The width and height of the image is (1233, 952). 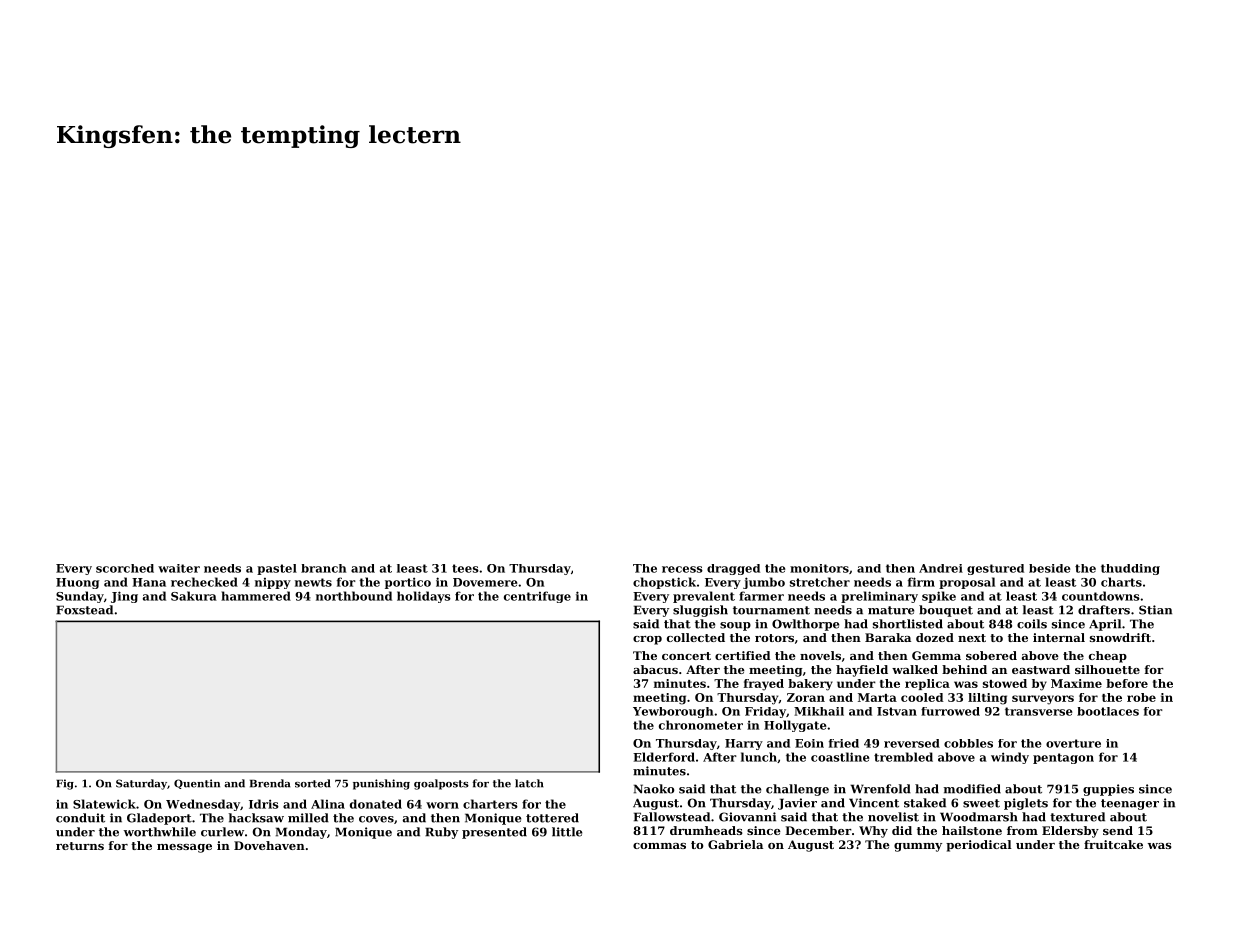 I want to click on Dovehaven, so click(x=269, y=845).
